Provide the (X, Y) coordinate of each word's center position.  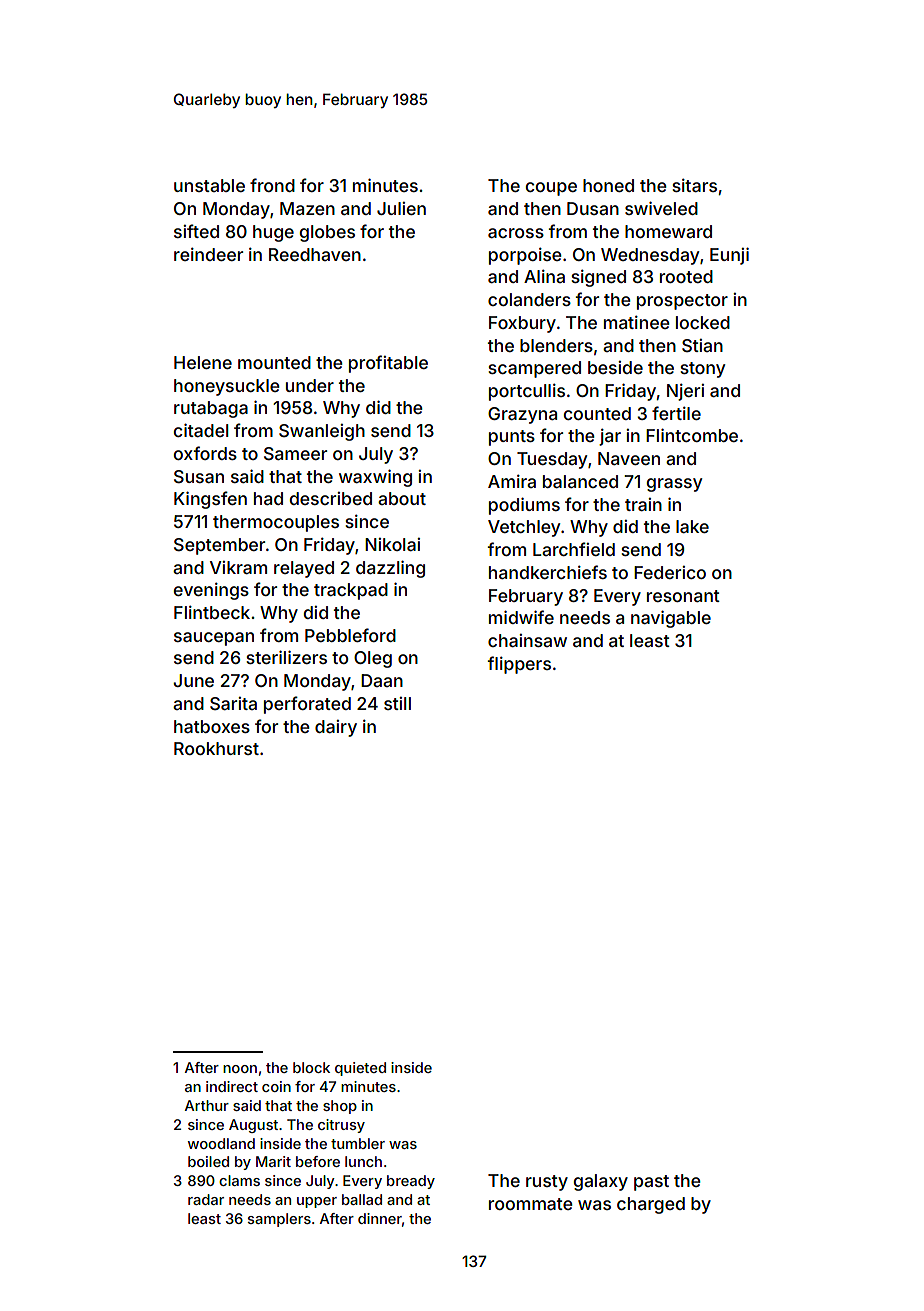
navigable (671, 619)
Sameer (295, 453)
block (311, 1067)
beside (615, 367)
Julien (401, 208)
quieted (360, 1069)
